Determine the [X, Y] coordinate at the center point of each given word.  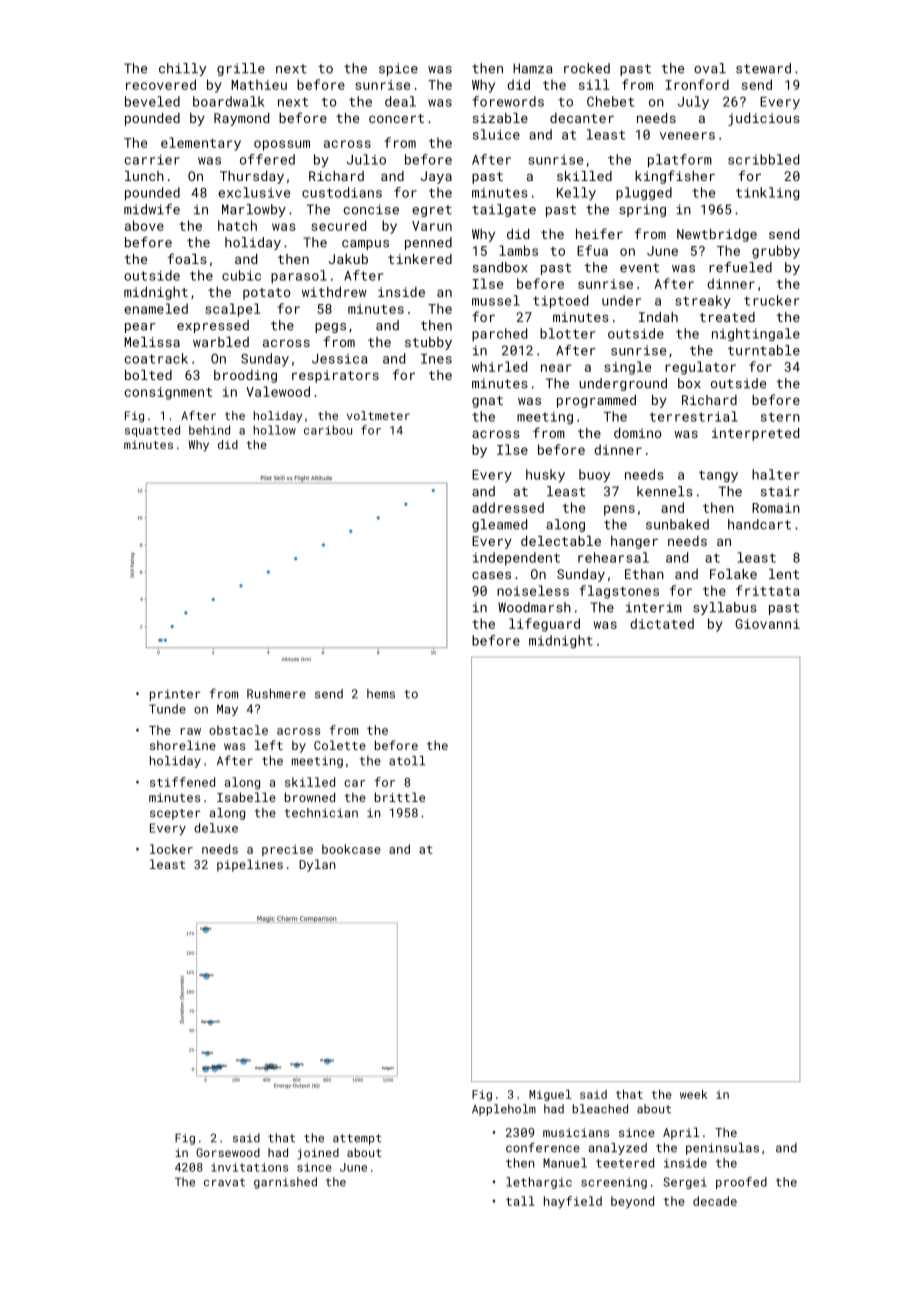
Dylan [317, 865]
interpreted [755, 434]
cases [491, 575]
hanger [634, 542]
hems [381, 694]
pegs [330, 328]
